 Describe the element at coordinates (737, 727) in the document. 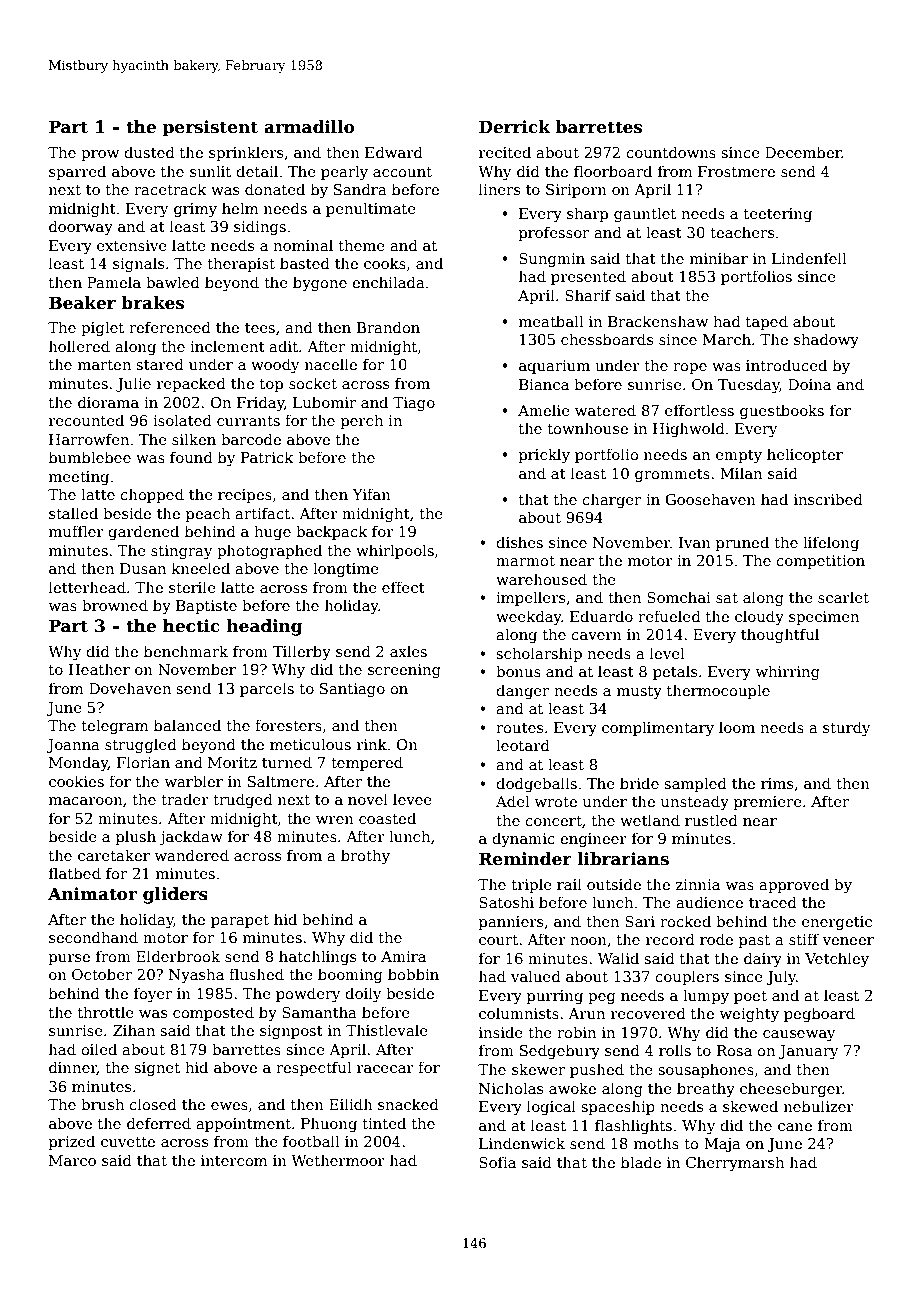

I see `loom` at that location.
